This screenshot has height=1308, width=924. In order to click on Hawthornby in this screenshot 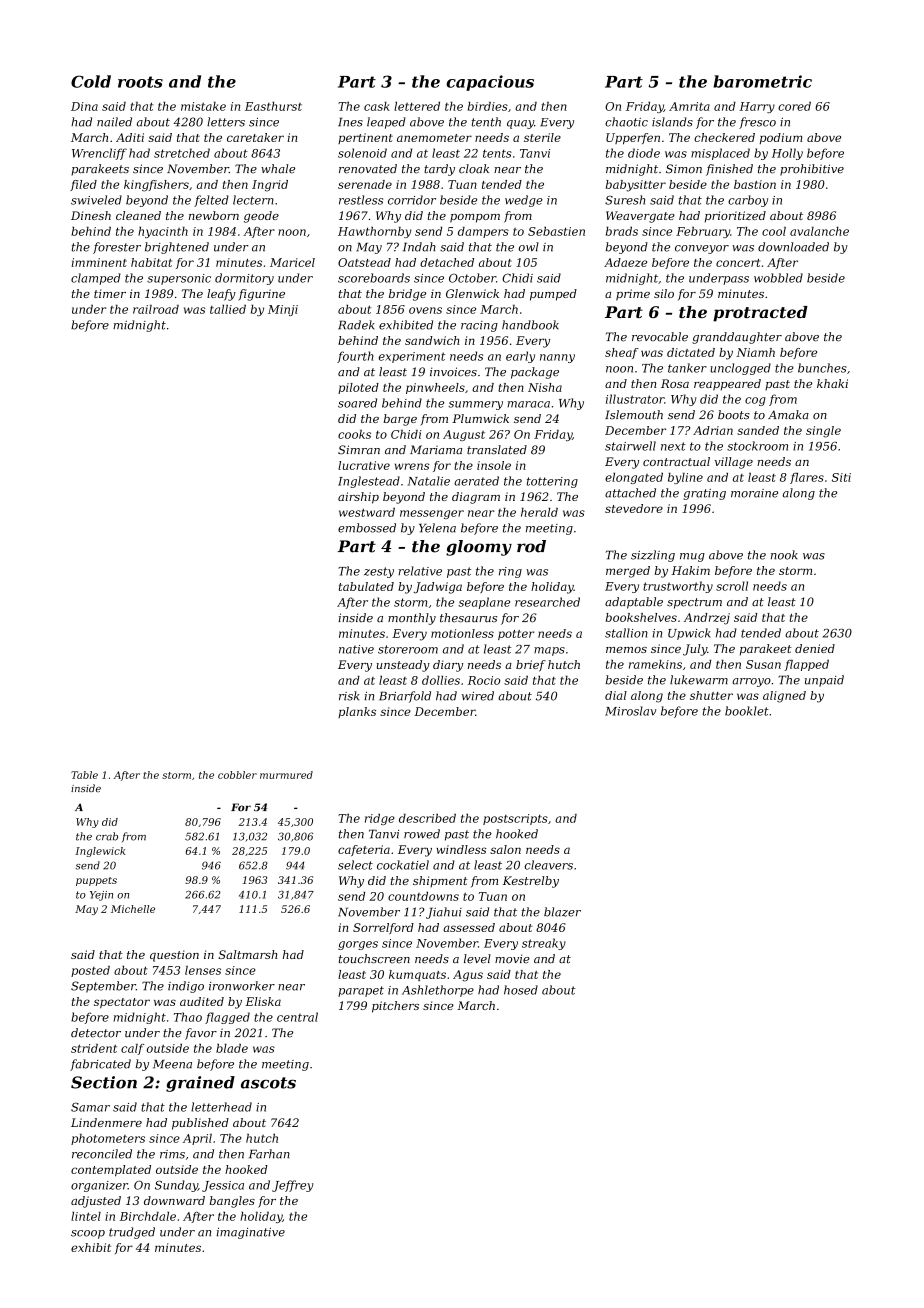, I will do `click(375, 232)`.
